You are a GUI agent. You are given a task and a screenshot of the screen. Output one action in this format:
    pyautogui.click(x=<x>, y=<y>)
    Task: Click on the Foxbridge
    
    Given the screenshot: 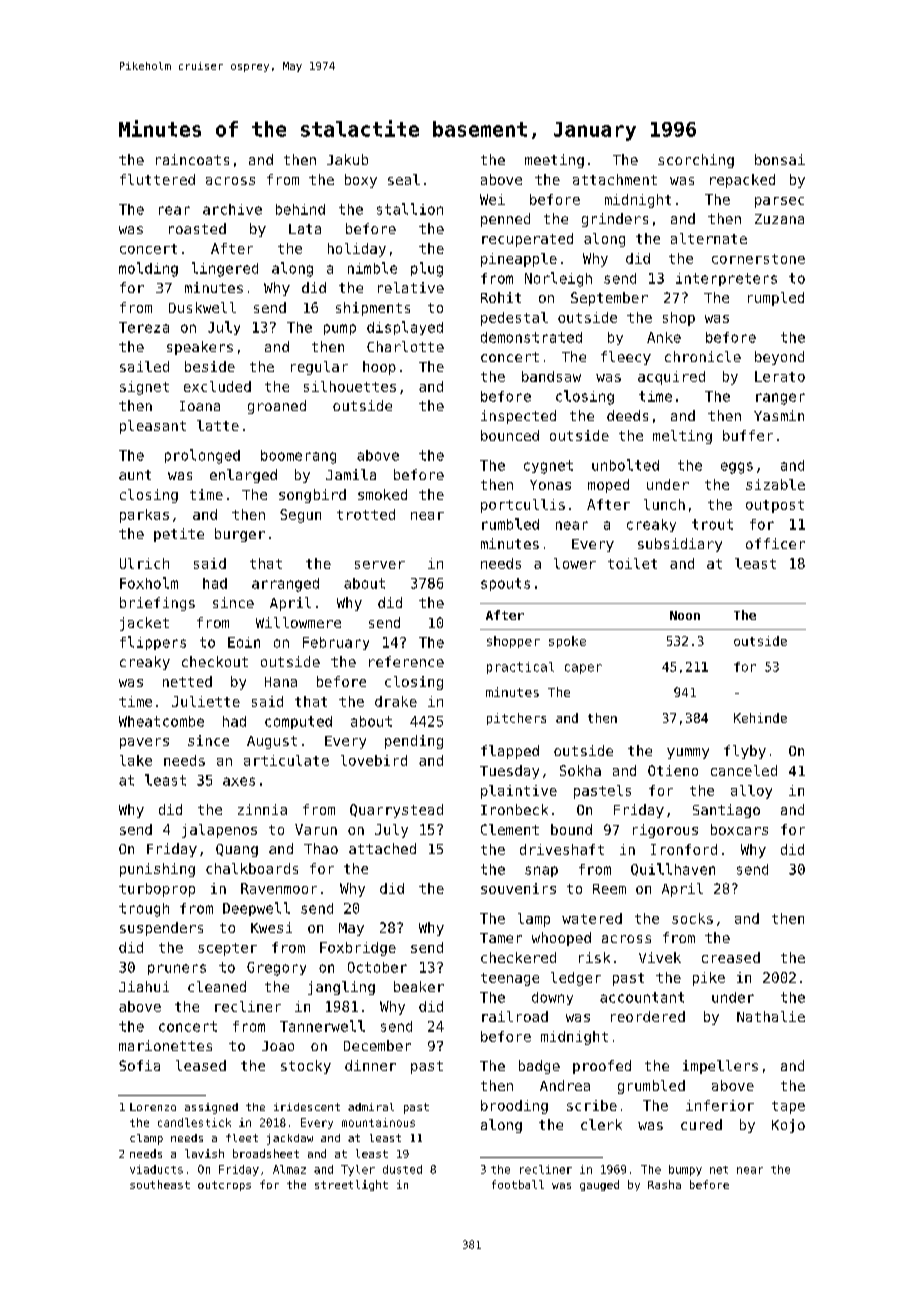 What is the action you would take?
    pyautogui.click(x=358, y=949)
